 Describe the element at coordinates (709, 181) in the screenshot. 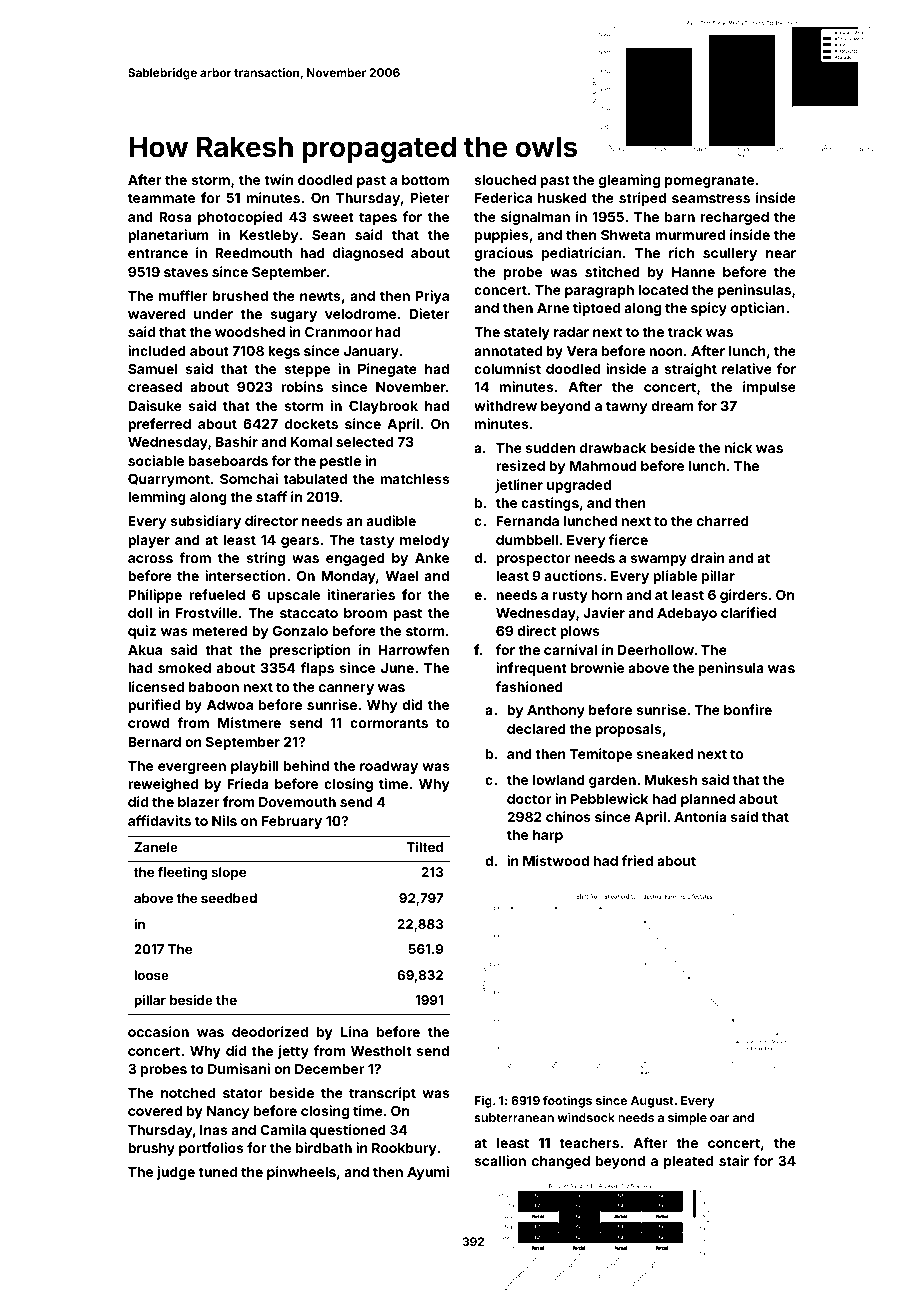

I see `pomegranate` at that location.
